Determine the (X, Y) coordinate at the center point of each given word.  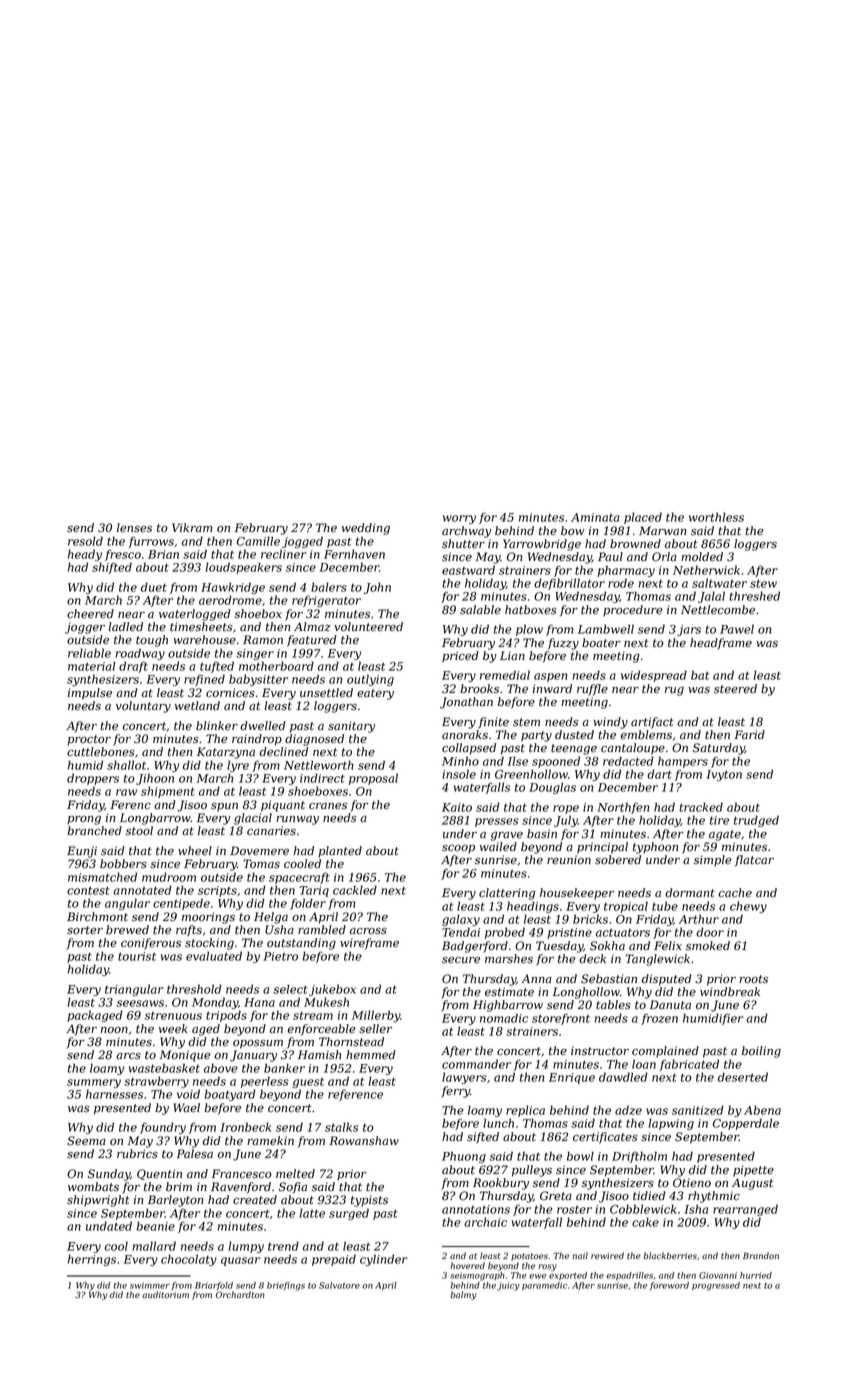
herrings (92, 1260)
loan (644, 1064)
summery (94, 1083)
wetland (197, 706)
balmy (463, 1295)
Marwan (663, 531)
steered (735, 689)
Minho (460, 761)
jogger (85, 628)
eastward (468, 570)
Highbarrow (508, 1006)
